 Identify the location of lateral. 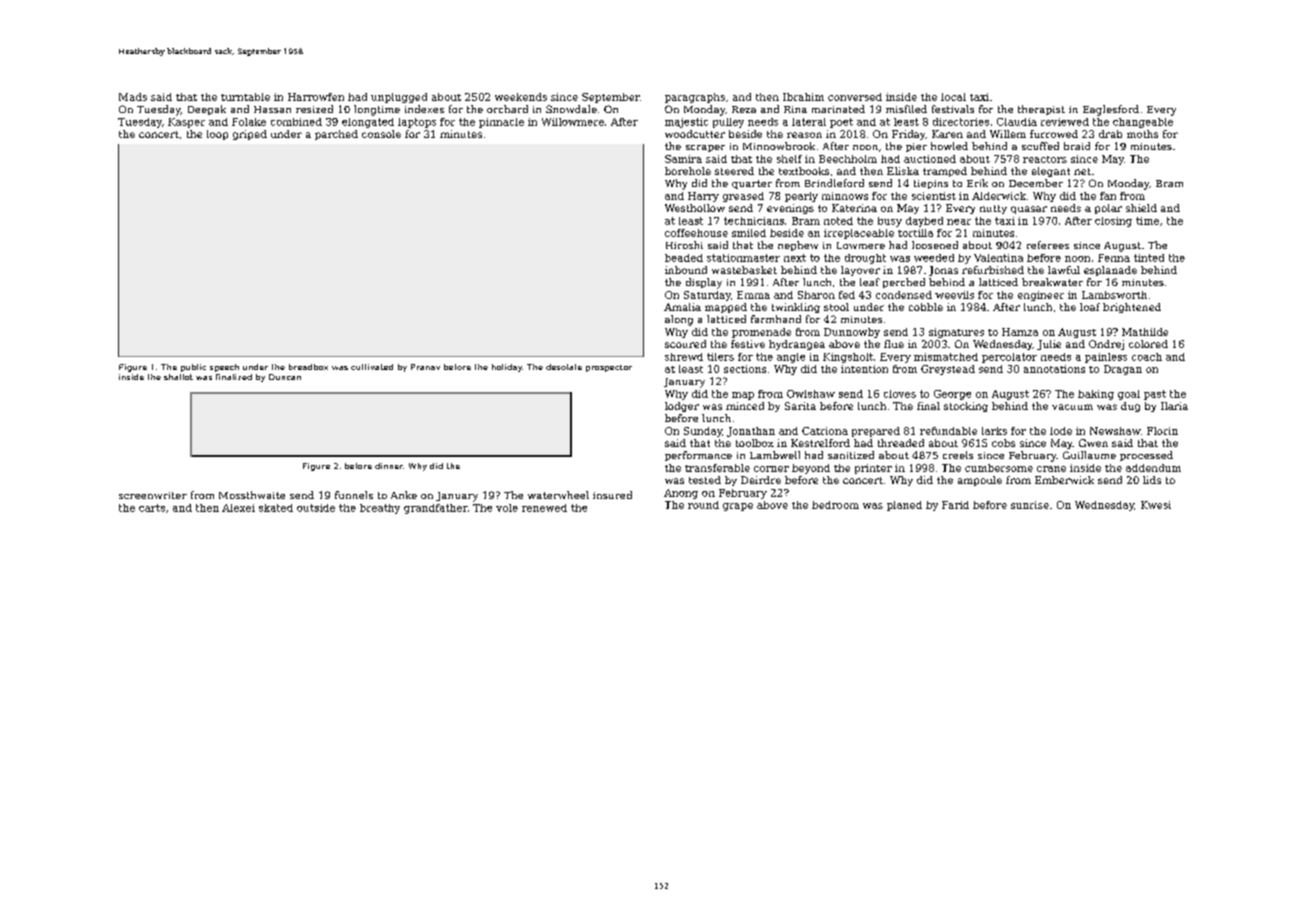
(809, 122).
